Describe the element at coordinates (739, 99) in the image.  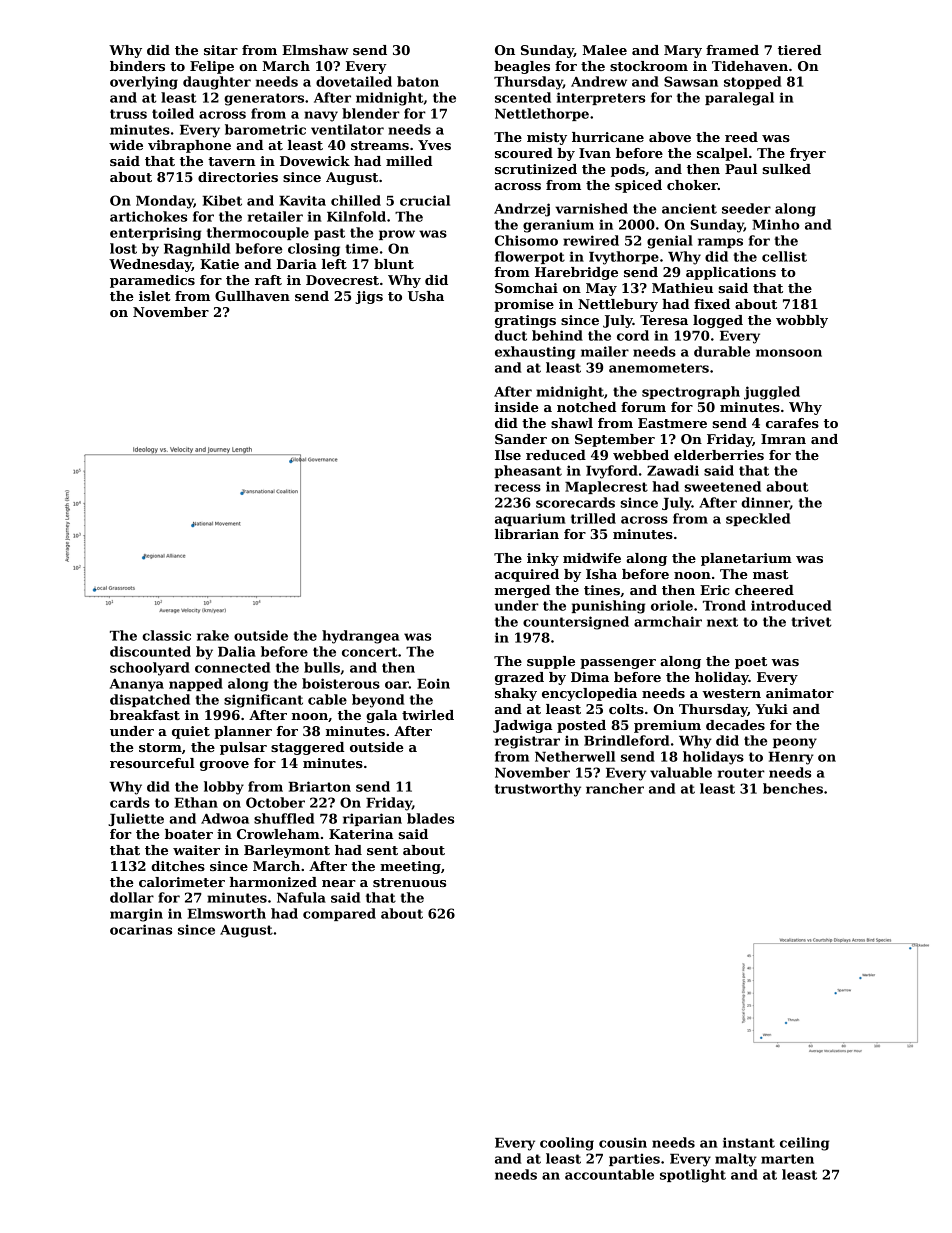
I see `paralegal` at that location.
